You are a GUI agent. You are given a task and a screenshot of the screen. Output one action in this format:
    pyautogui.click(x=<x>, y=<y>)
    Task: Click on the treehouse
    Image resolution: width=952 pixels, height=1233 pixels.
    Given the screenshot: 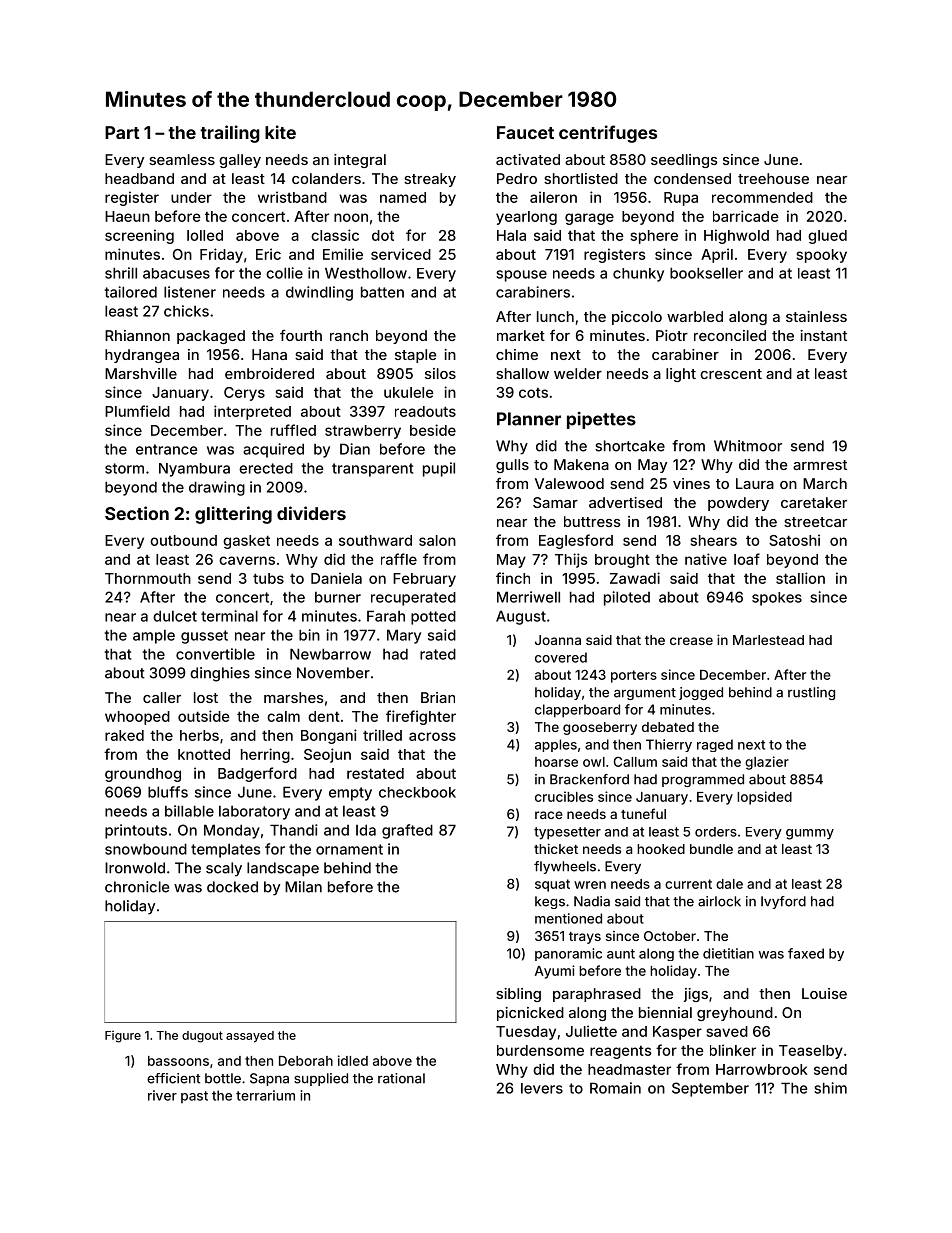 What is the action you would take?
    pyautogui.click(x=773, y=178)
